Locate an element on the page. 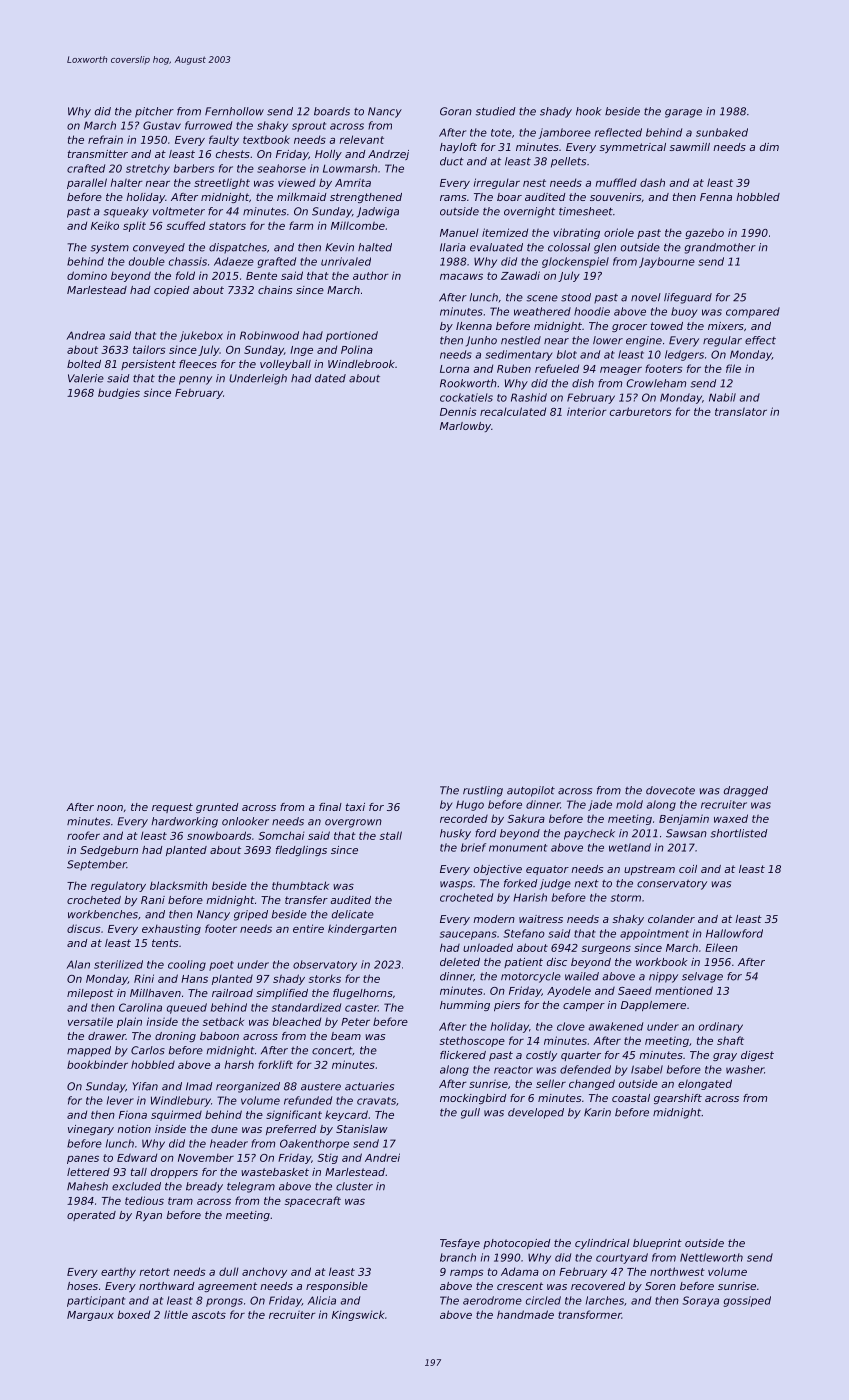  shaft is located at coordinates (730, 1040).
